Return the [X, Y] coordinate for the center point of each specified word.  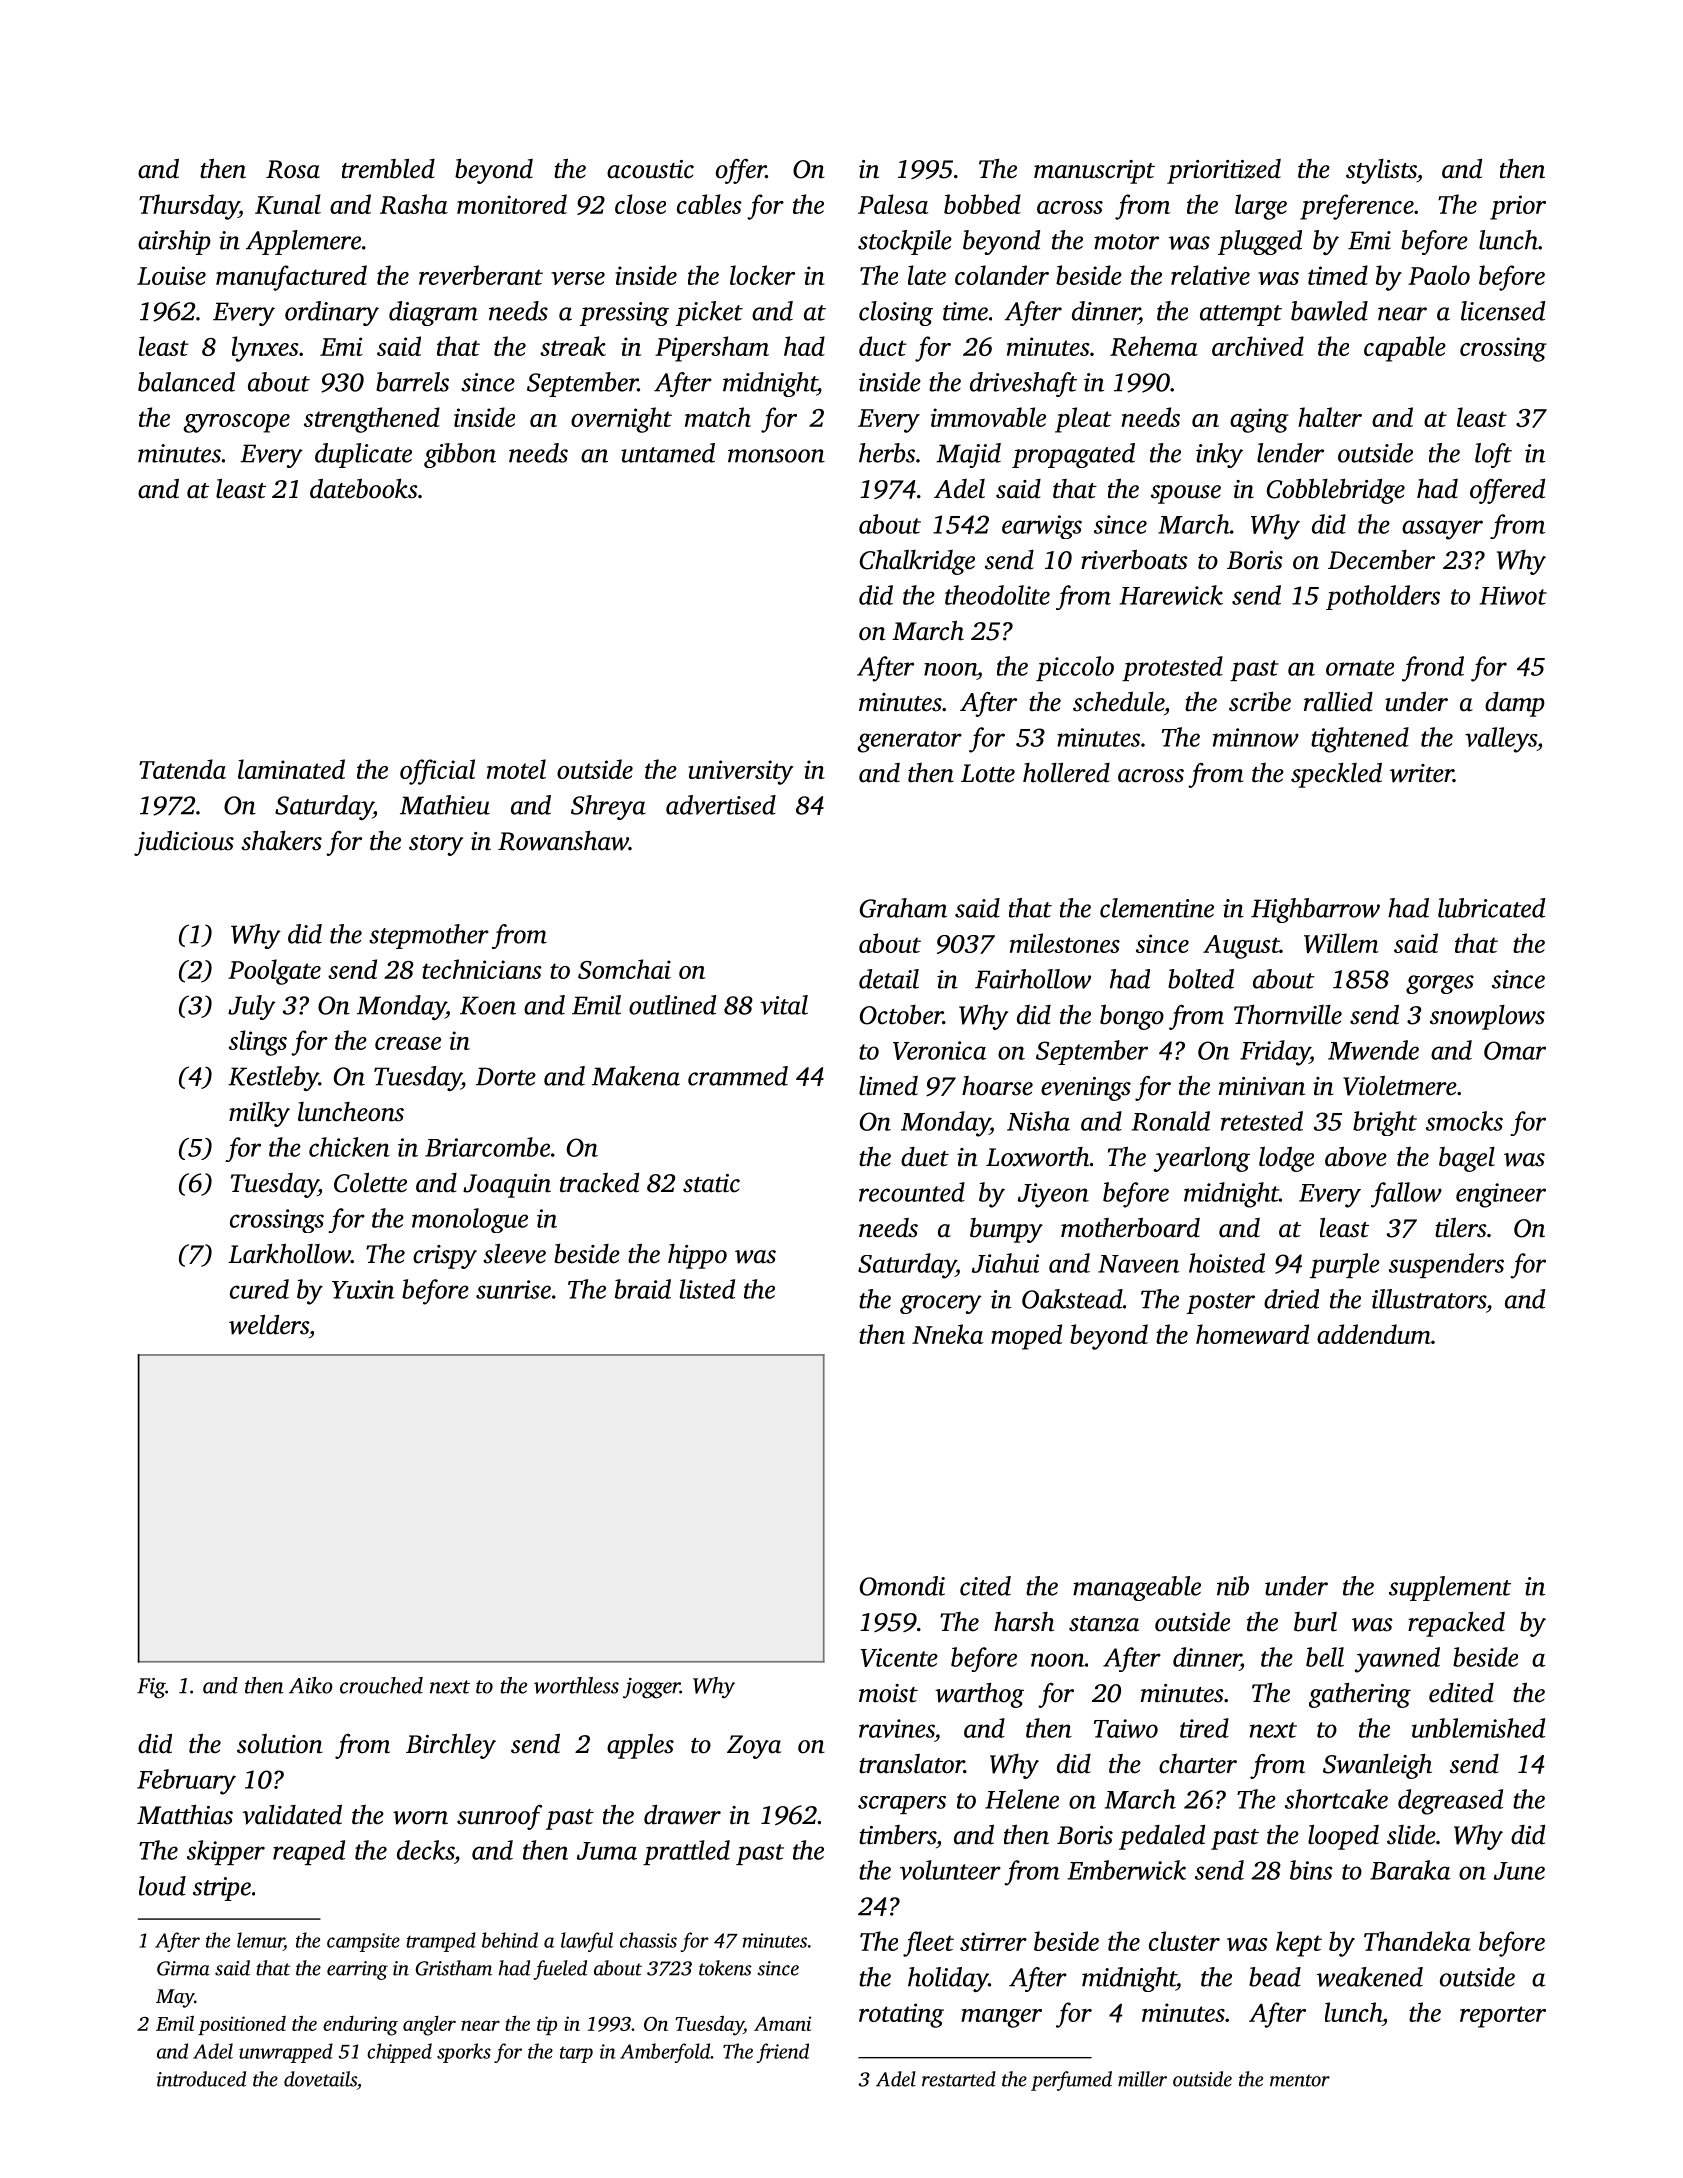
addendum [1374, 1334]
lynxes [265, 349]
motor [1126, 242]
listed [707, 1289]
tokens [725, 1968]
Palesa [893, 204]
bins [1311, 1870]
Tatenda [182, 769]
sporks [464, 2053]
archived [1258, 346]
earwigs [1042, 527]
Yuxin [363, 1289]
